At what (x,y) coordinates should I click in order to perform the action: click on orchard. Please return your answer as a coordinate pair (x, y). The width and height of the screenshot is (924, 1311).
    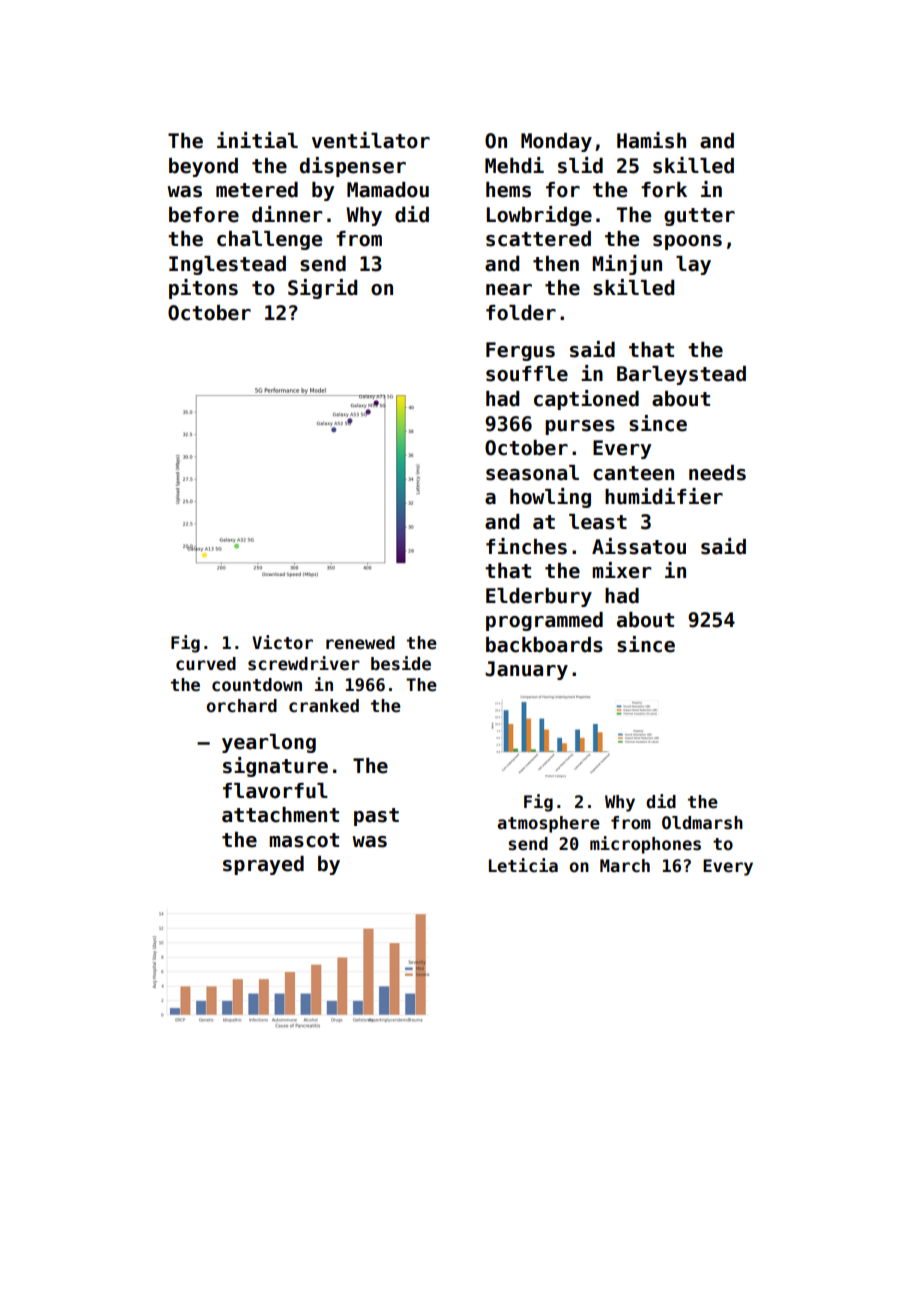
    Looking at the image, I should click on (241, 706).
